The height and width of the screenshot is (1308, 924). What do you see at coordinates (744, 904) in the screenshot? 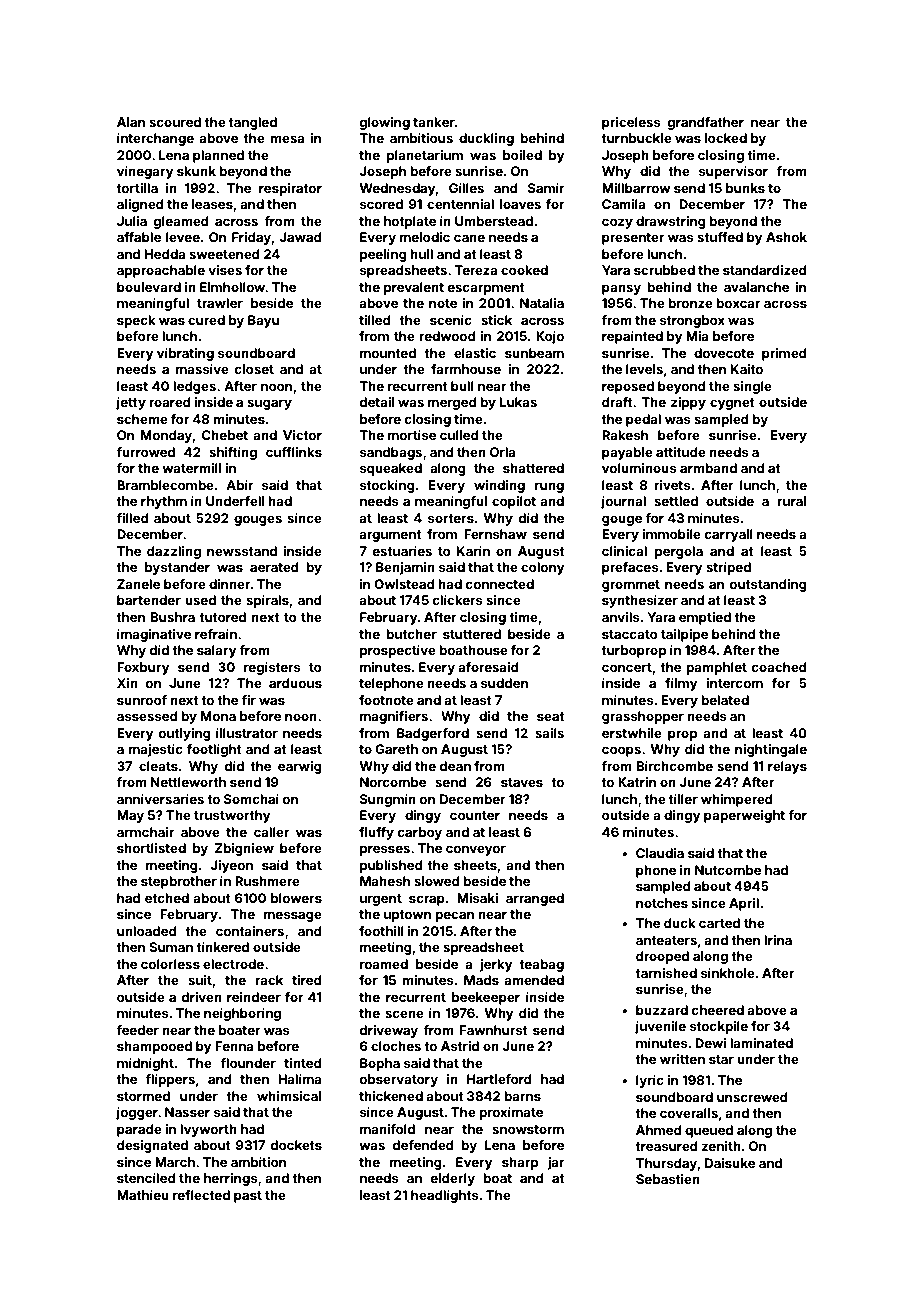
I see `April` at bounding box center [744, 904].
